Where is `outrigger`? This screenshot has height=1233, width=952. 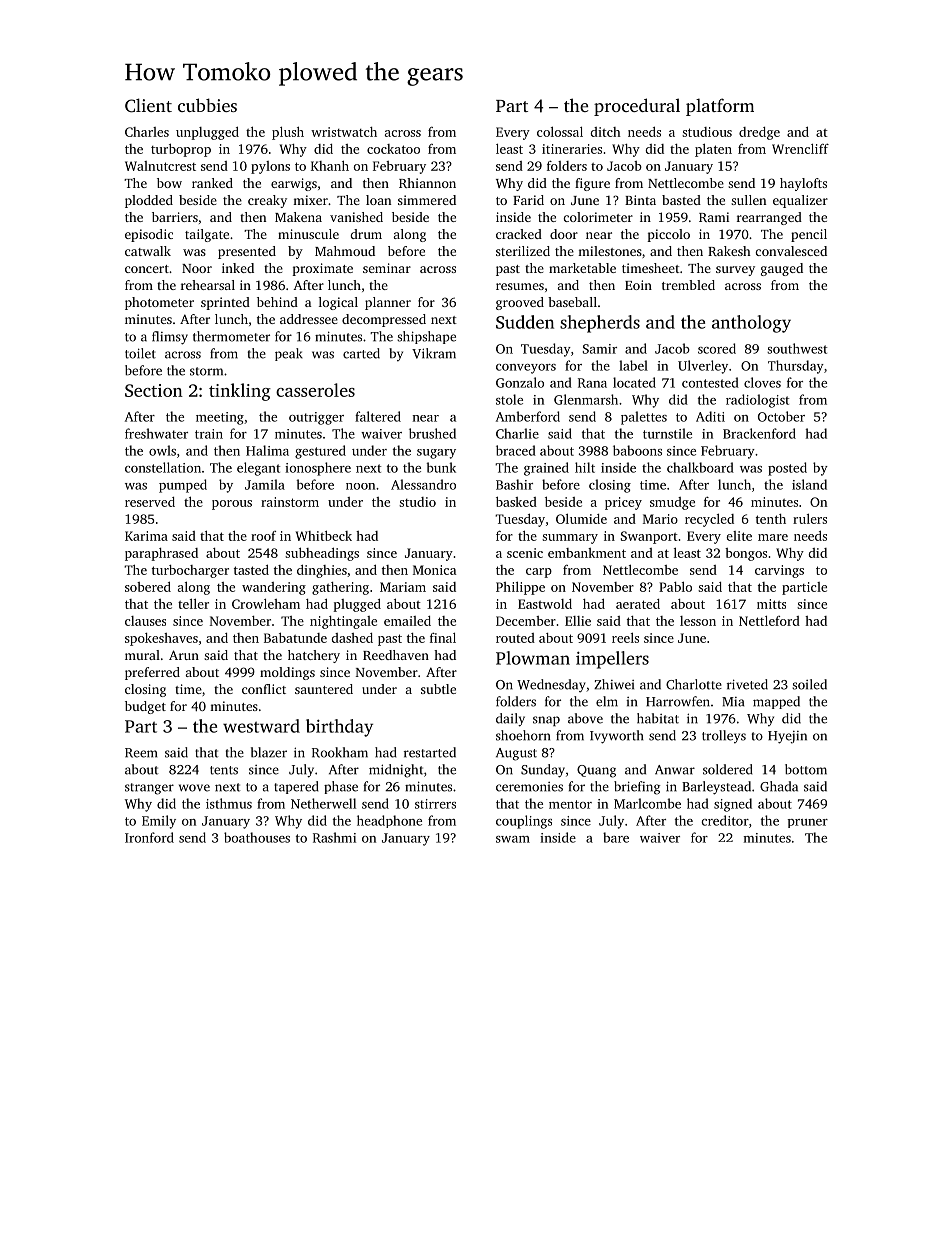
outrigger is located at coordinates (316, 418).
